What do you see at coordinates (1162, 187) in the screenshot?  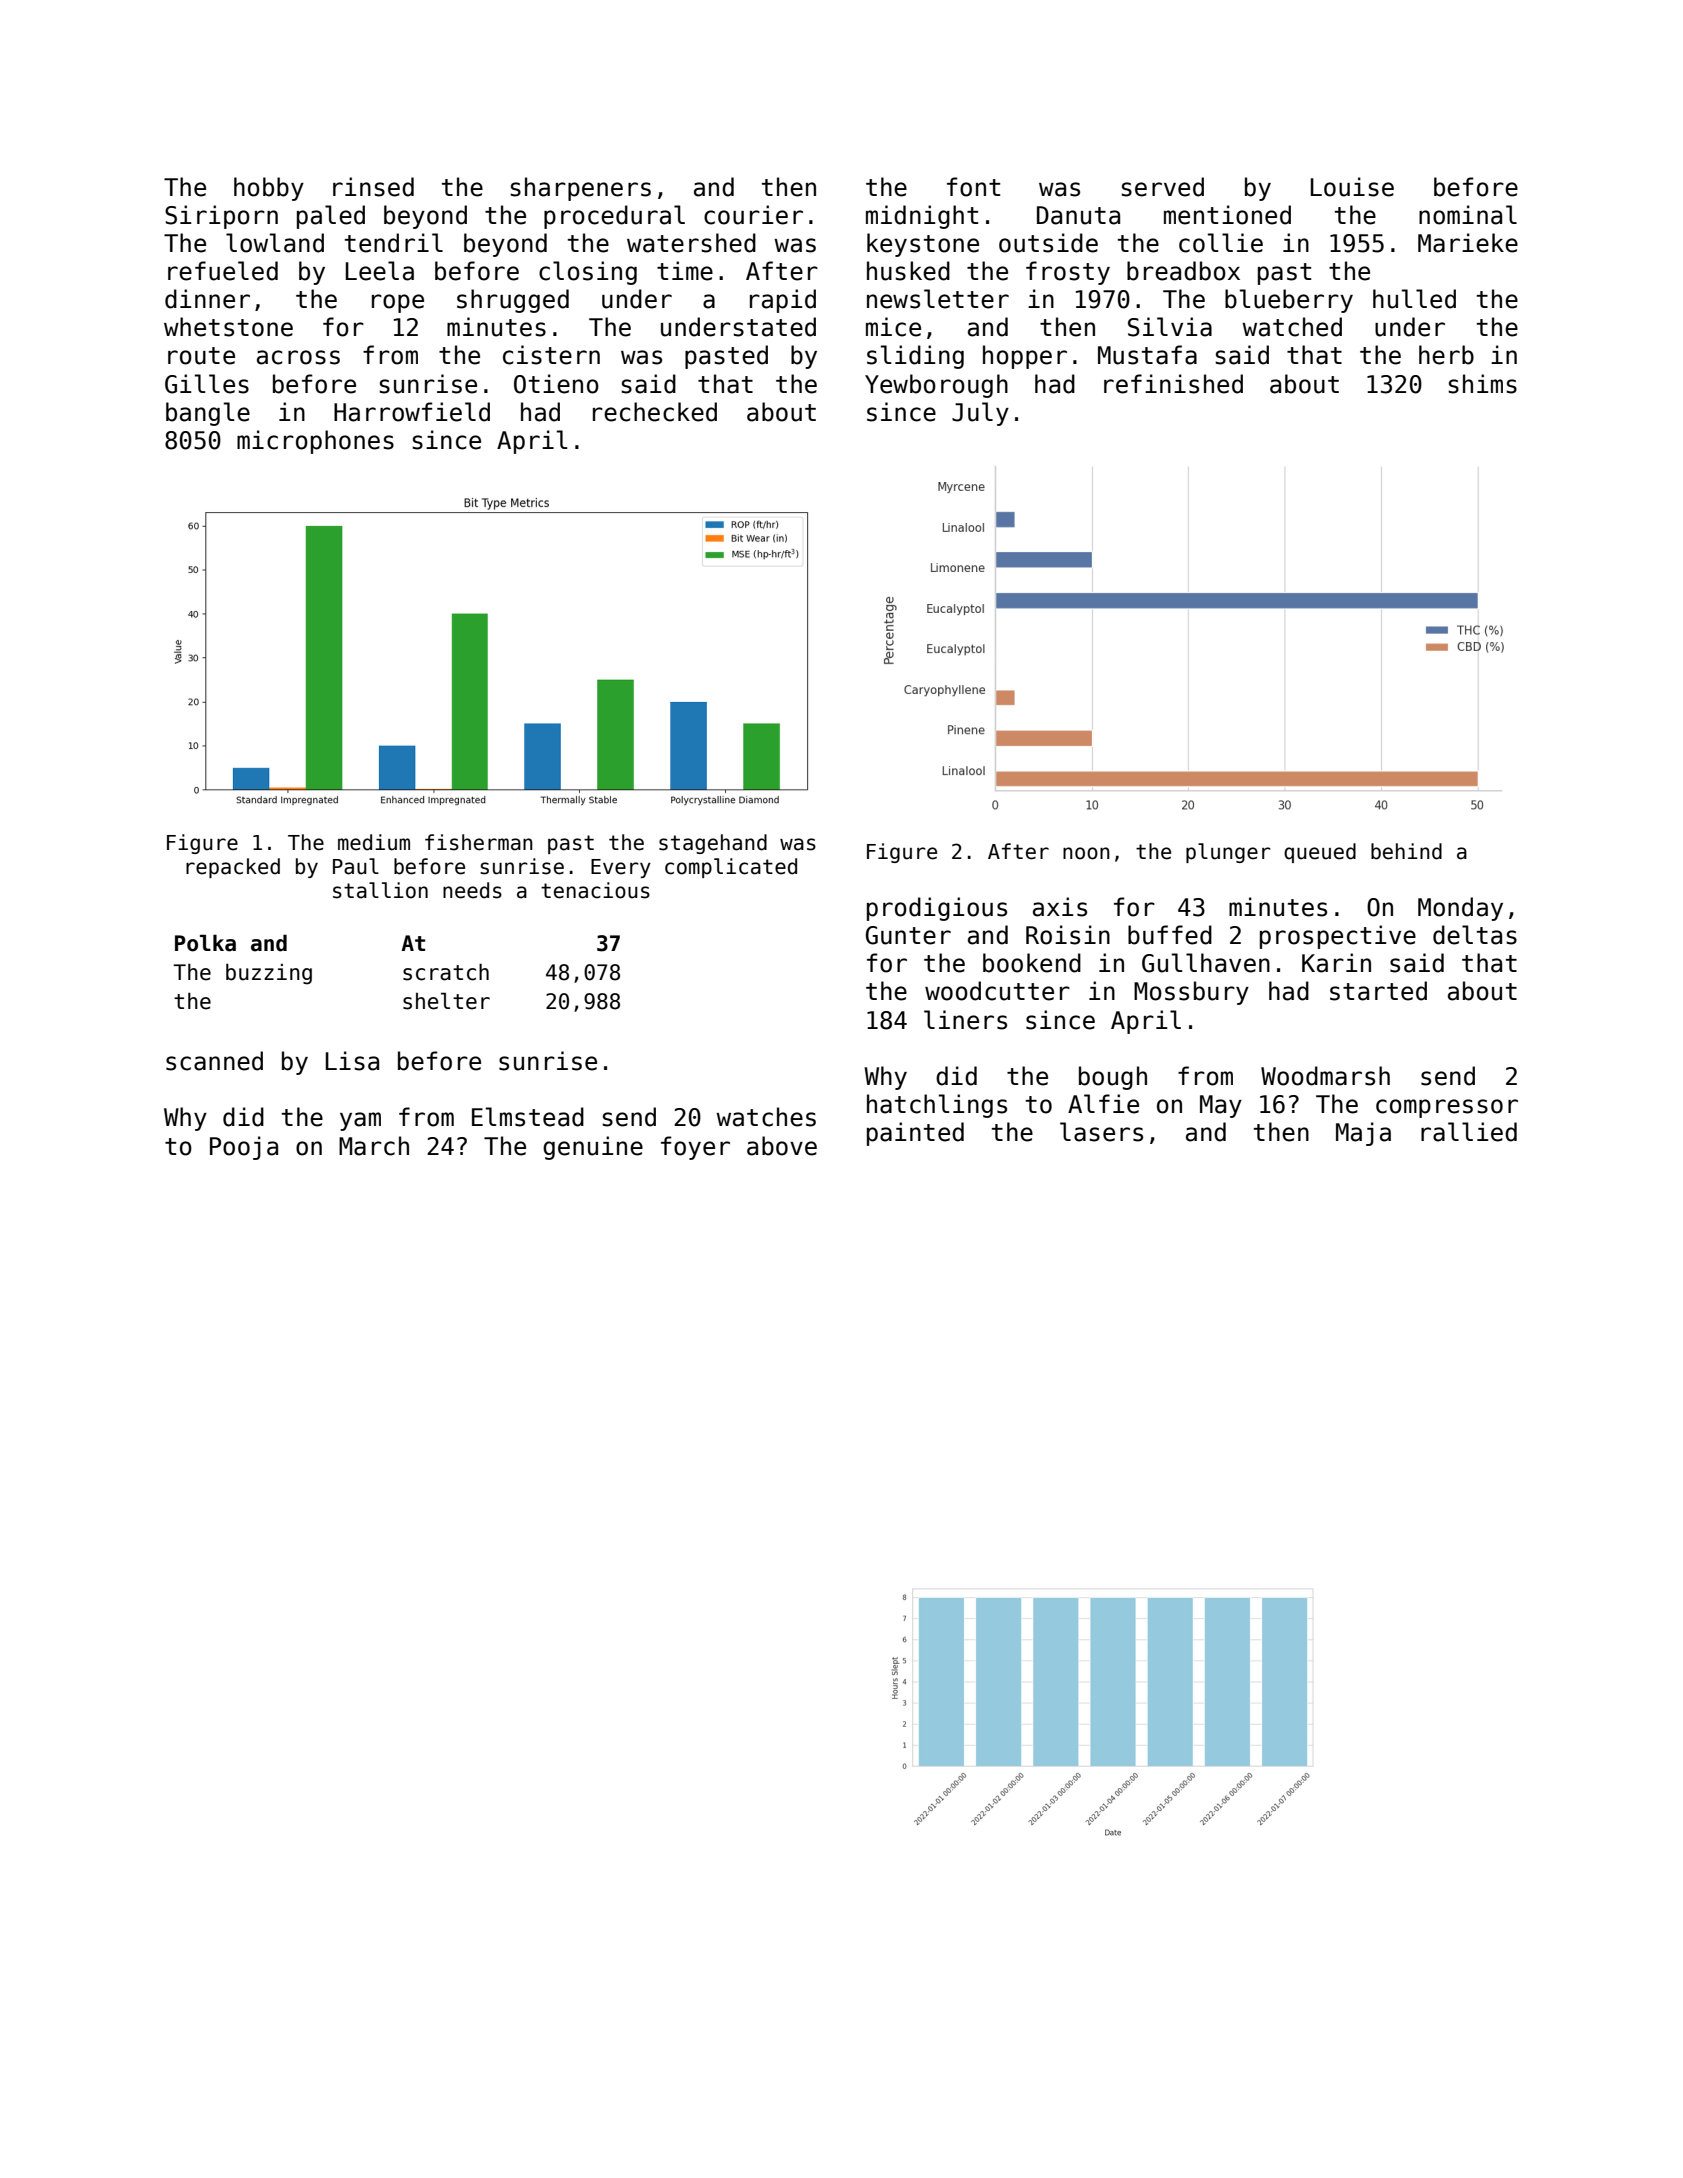 I see `served` at bounding box center [1162, 187].
